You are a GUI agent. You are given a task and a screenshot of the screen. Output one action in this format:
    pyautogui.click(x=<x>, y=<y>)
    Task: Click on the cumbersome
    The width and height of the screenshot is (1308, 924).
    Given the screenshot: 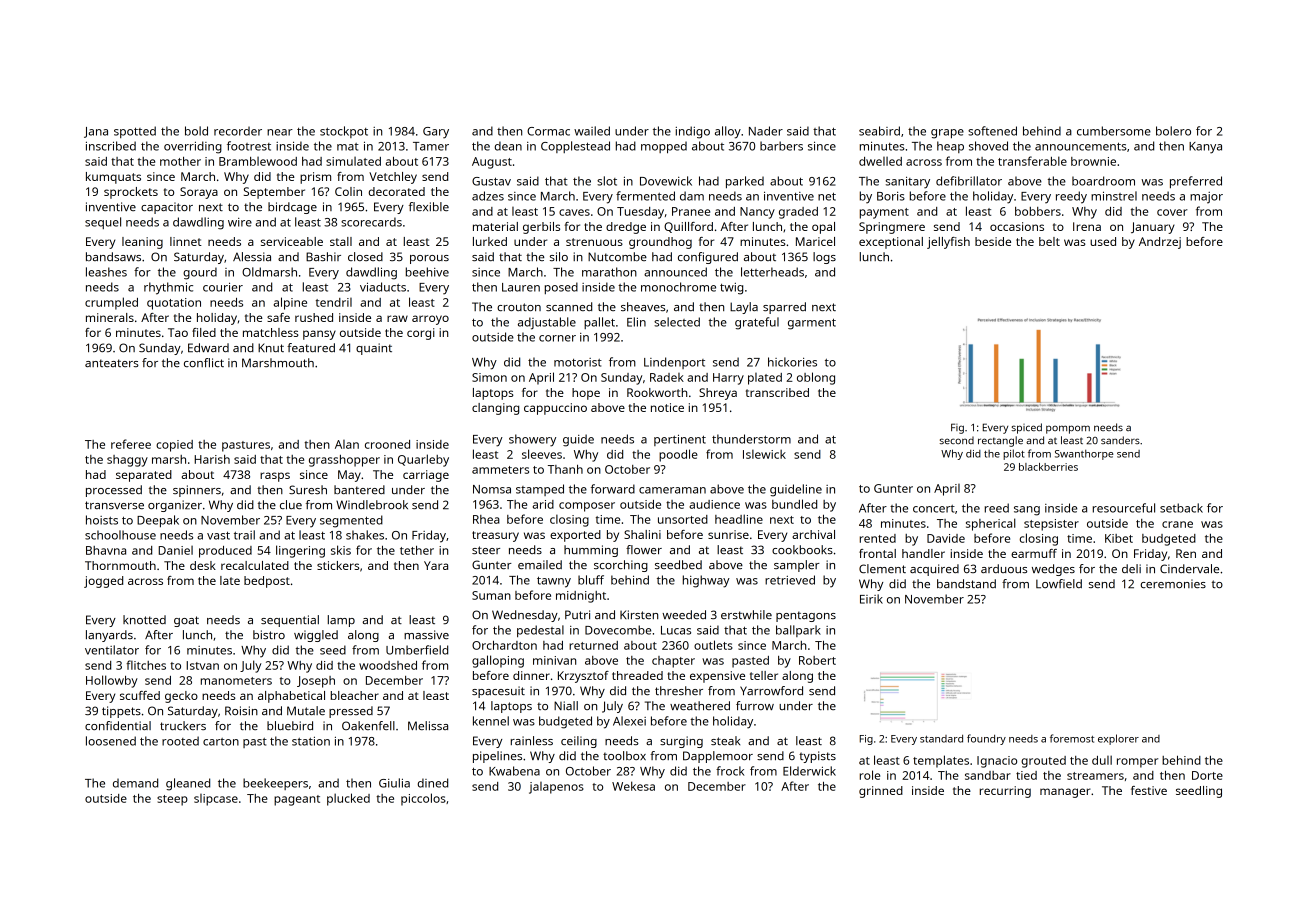 What is the action you would take?
    pyautogui.click(x=1114, y=131)
